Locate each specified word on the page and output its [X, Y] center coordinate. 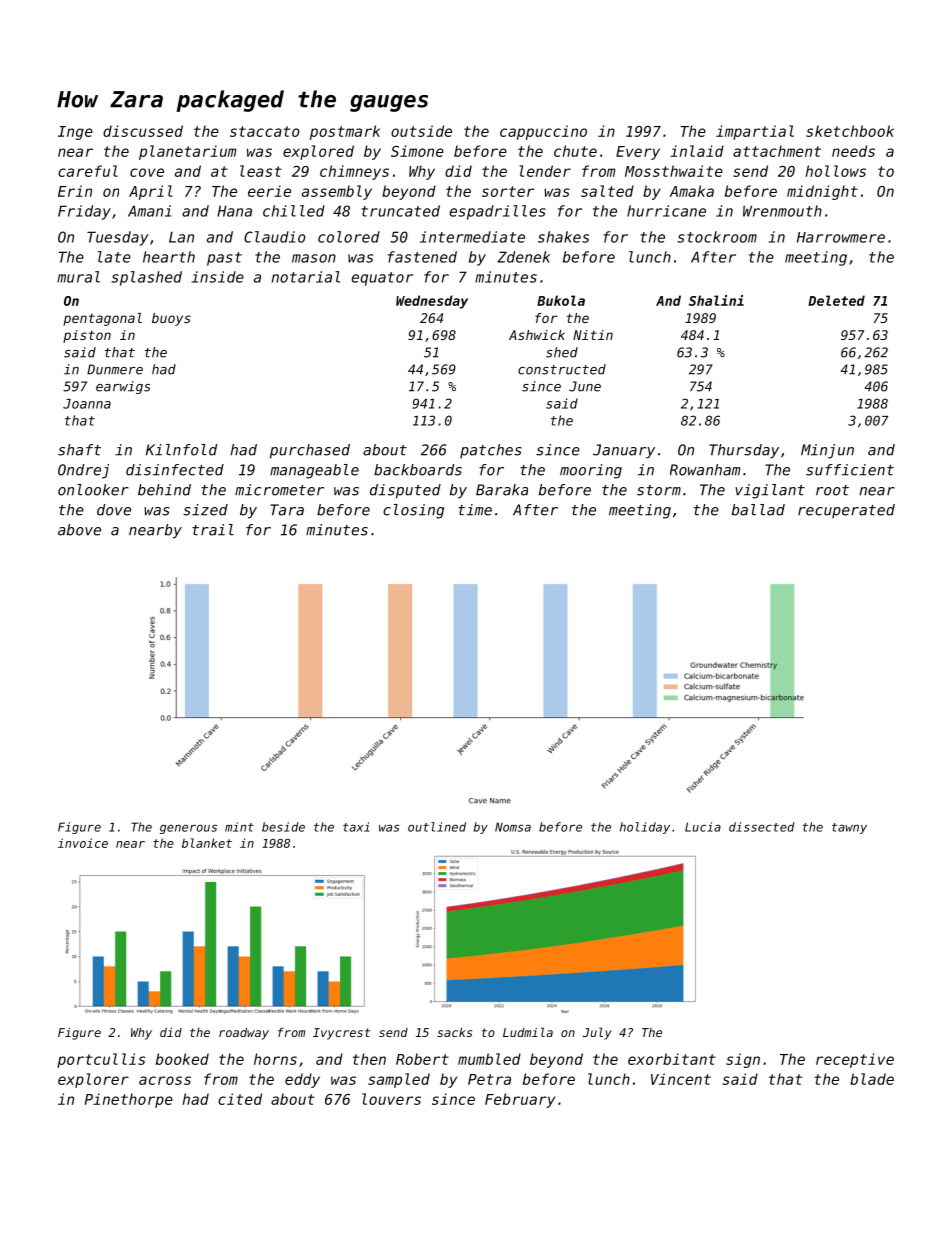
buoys [171, 319]
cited [240, 1099]
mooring [591, 471]
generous [188, 829]
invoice [83, 843]
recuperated [846, 511]
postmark [345, 132]
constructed [562, 369]
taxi [356, 827]
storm [659, 490]
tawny [849, 828]
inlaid [697, 151]
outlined [437, 827]
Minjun [827, 451]
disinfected [175, 470]
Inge [75, 133]
